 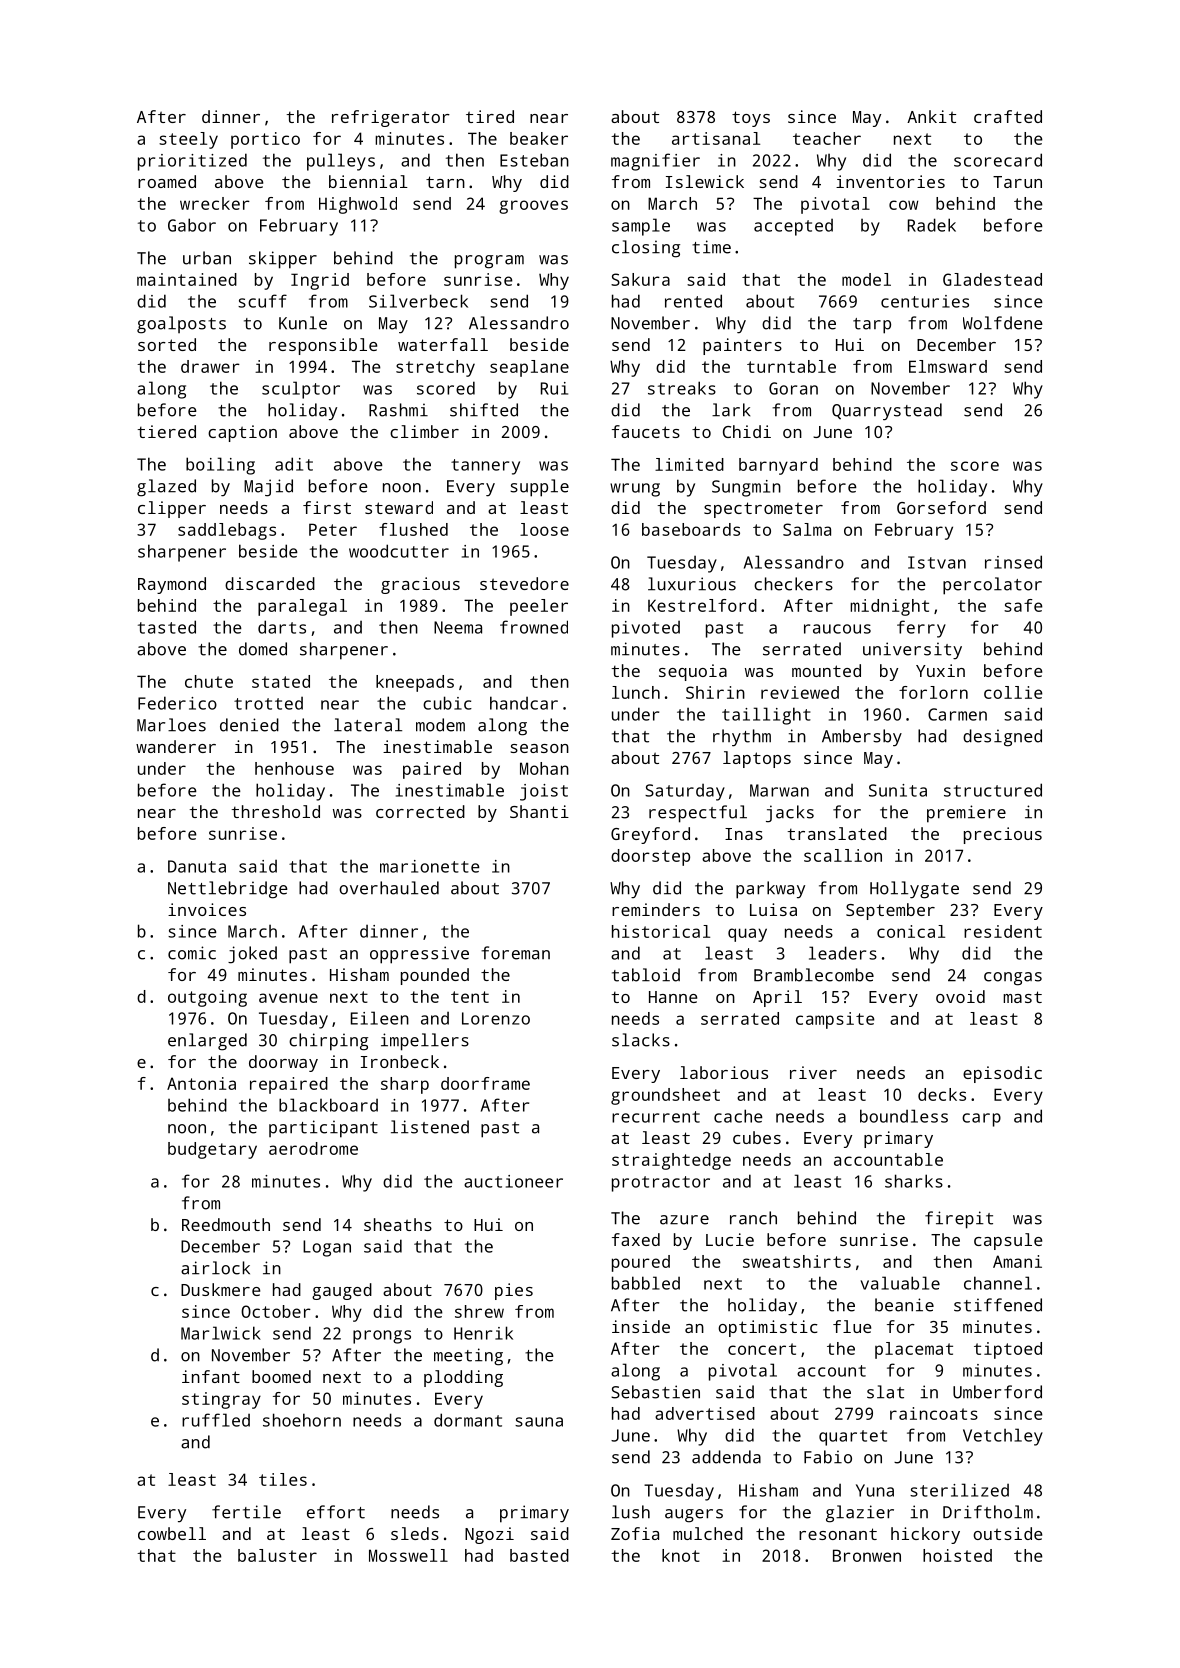 I want to click on grooves, so click(x=533, y=207).
